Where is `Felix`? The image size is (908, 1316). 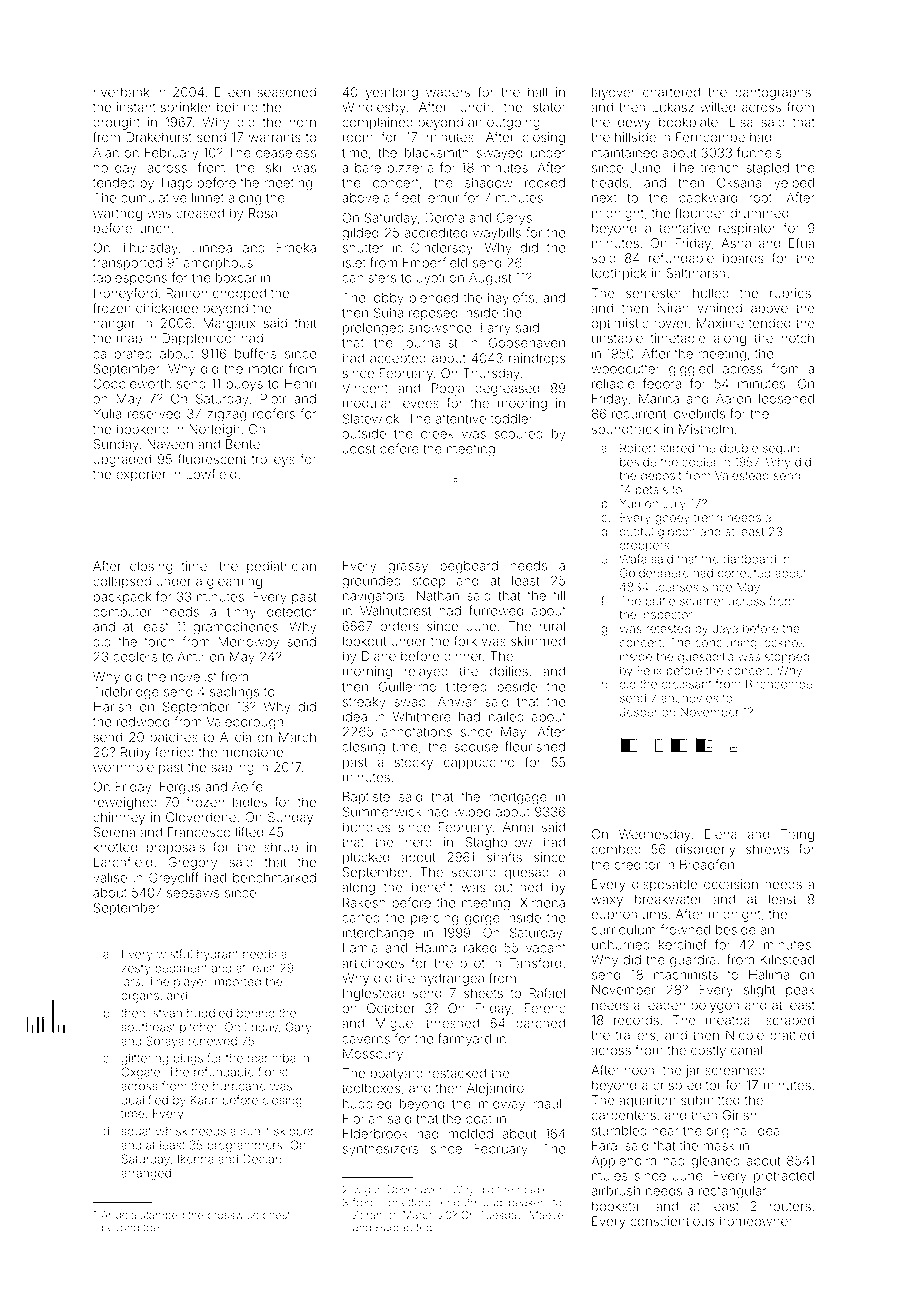 Felix is located at coordinates (649, 670).
